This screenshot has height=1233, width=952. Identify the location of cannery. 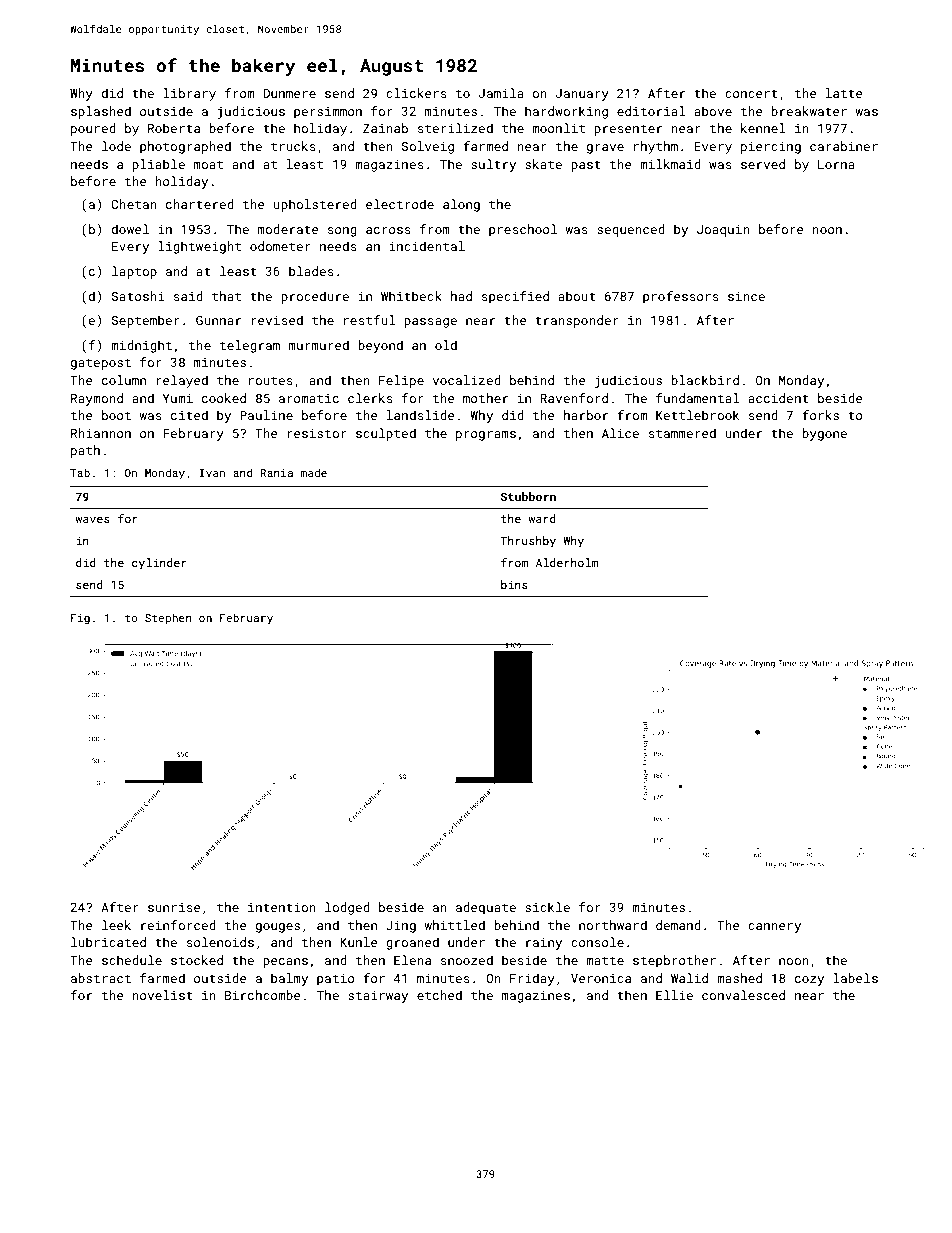
(774, 928).
